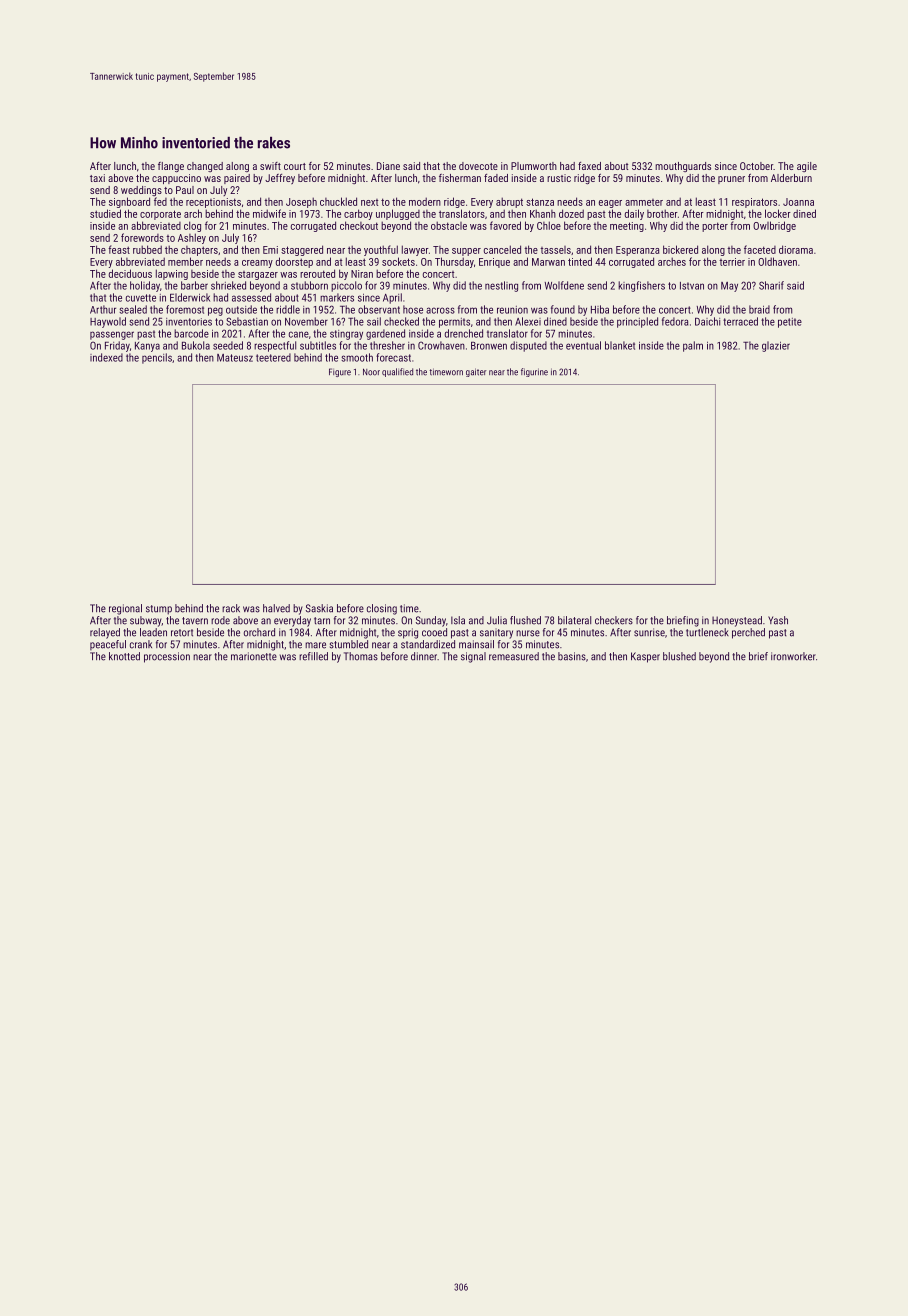 Image resolution: width=908 pixels, height=1316 pixels. What do you see at coordinates (294, 262) in the screenshot?
I see `doorstep` at bounding box center [294, 262].
